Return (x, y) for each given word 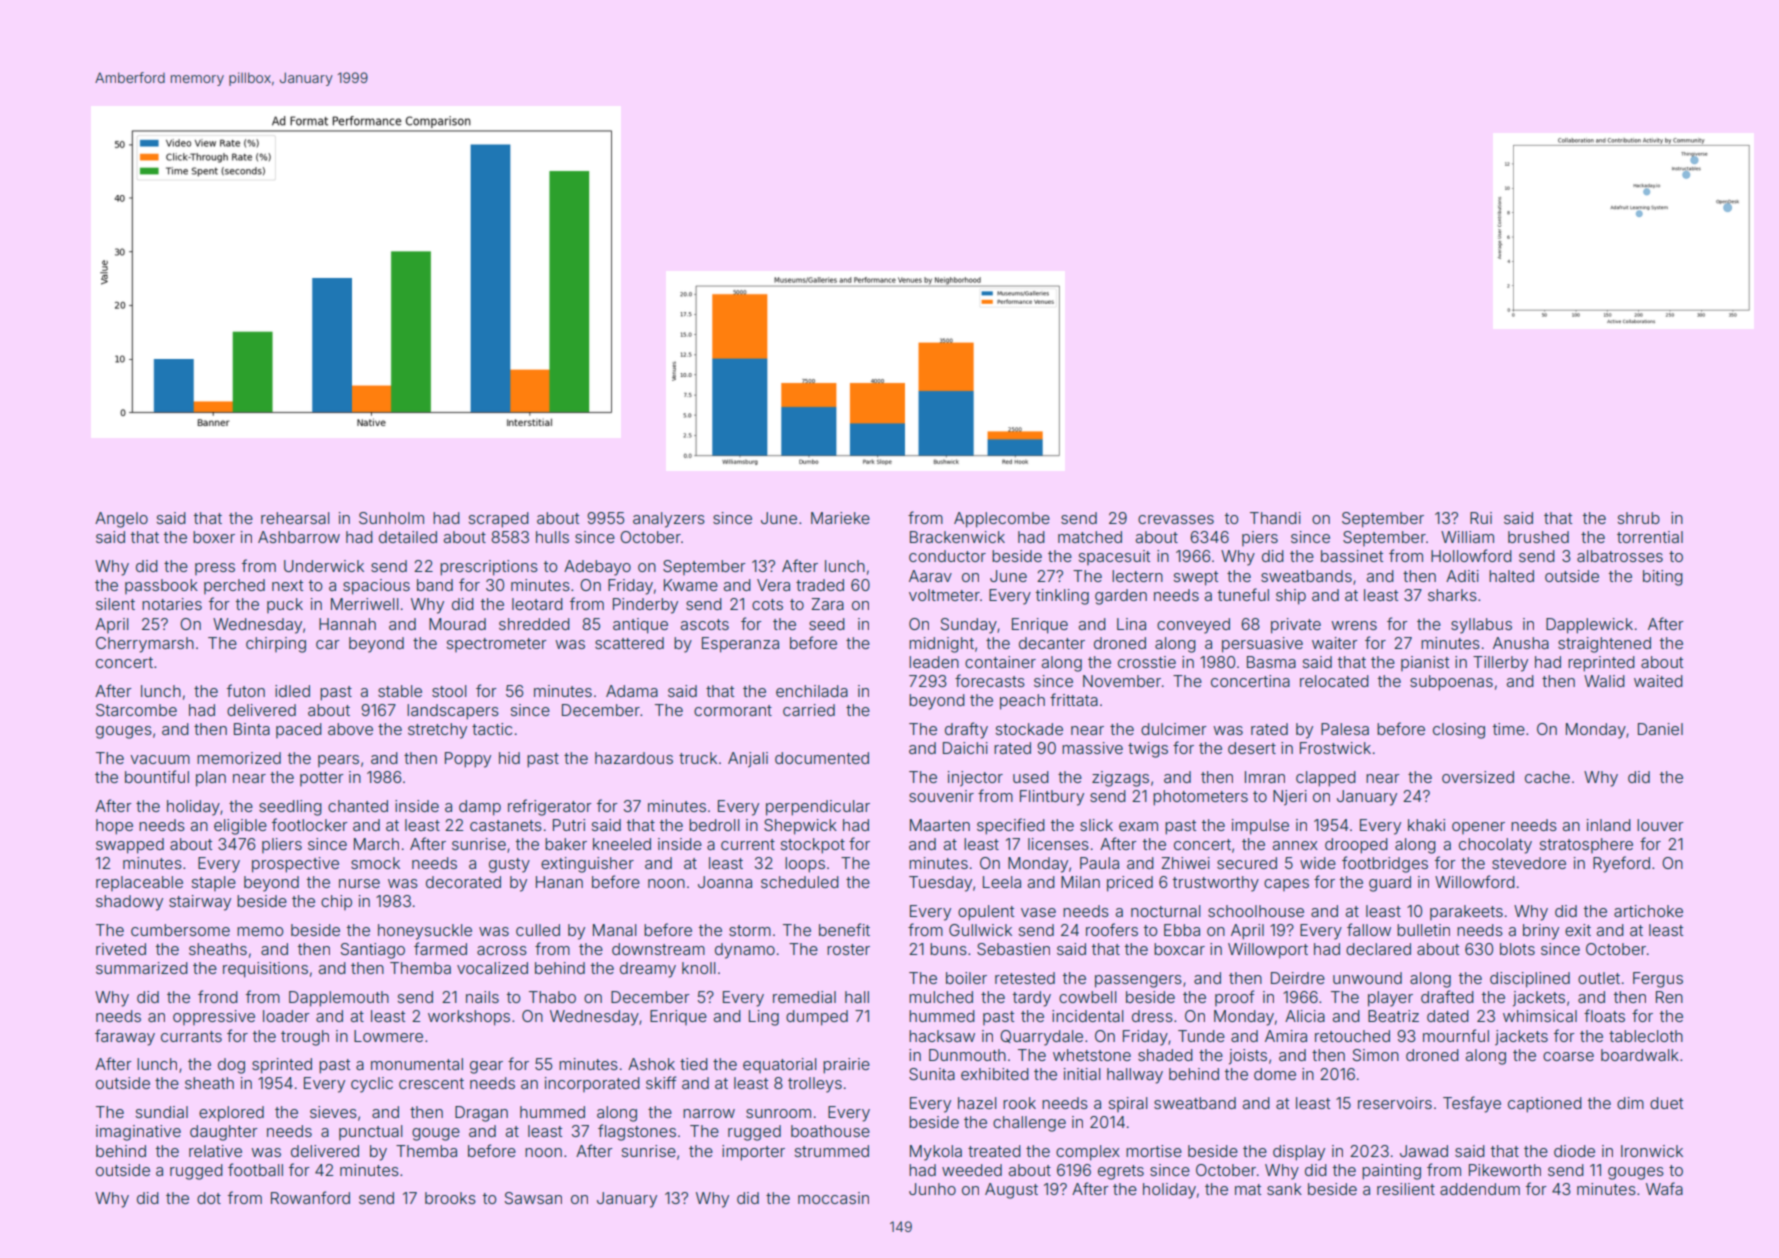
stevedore (1529, 863)
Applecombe (1002, 520)
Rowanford (310, 1197)
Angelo (121, 520)
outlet (1599, 978)
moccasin (833, 1198)
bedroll (714, 825)
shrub (1639, 518)
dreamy (648, 970)
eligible (240, 827)
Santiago (373, 951)
